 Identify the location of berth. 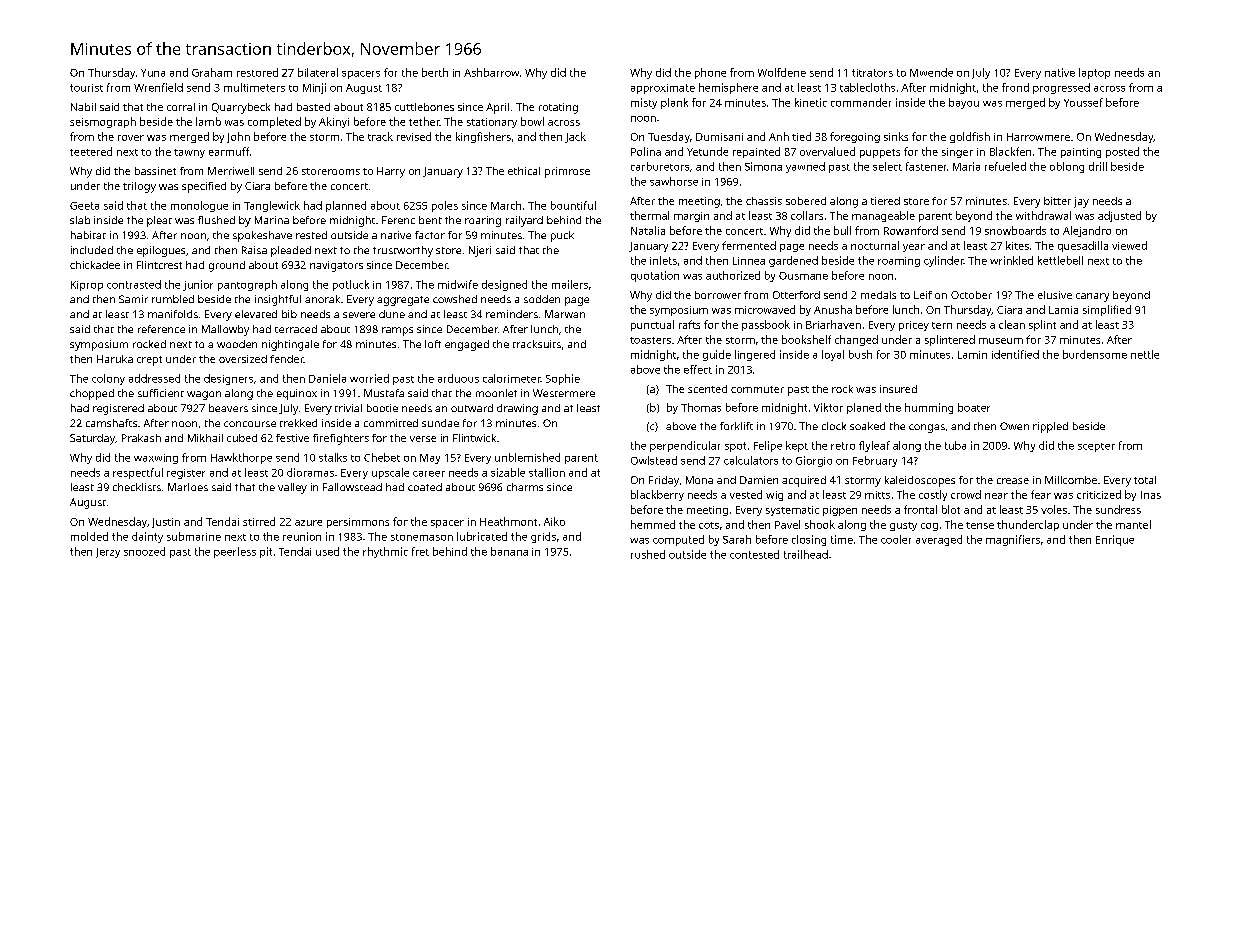
(435, 72).
